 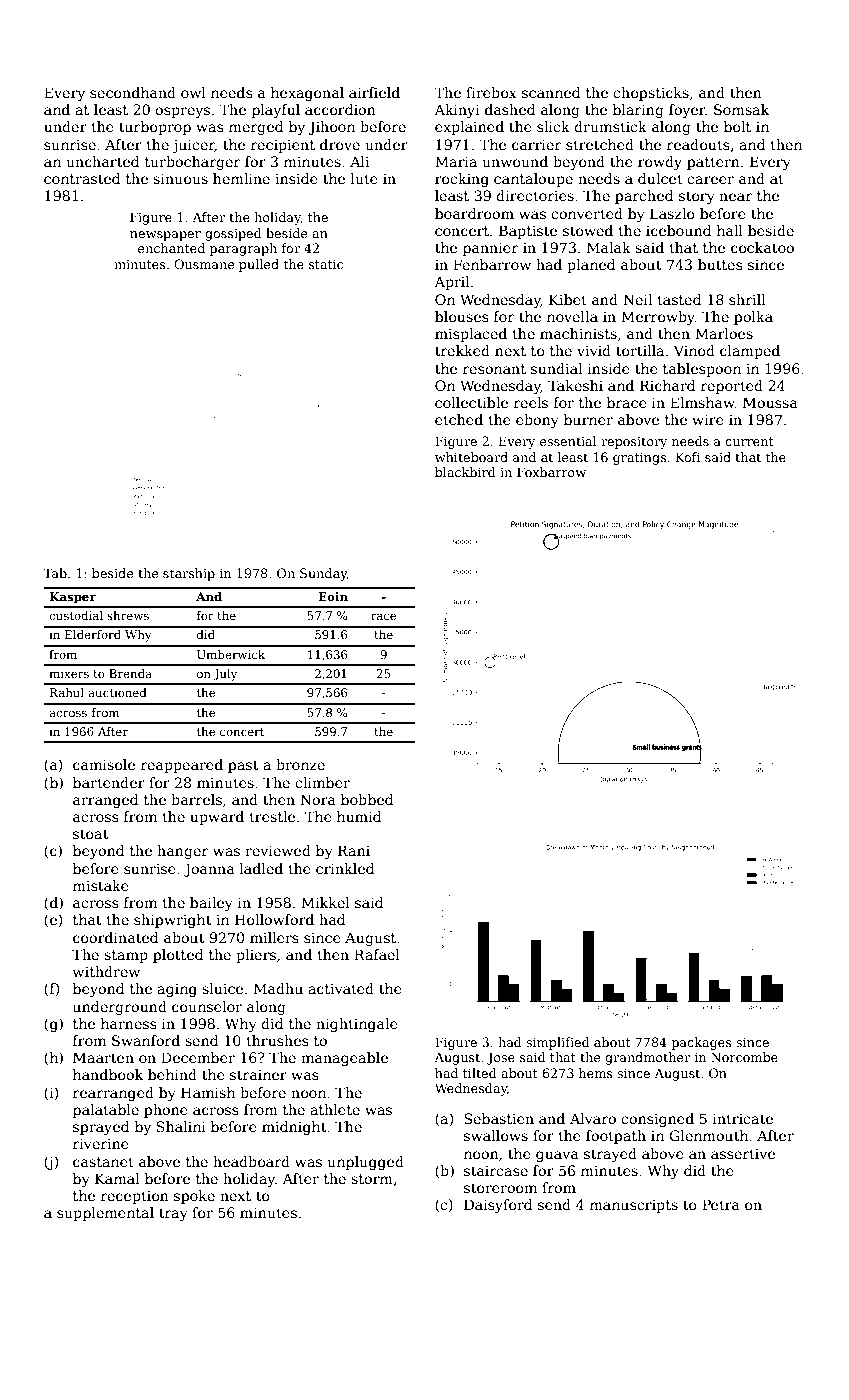 What do you see at coordinates (103, 1057) in the screenshot?
I see `Maarten` at bounding box center [103, 1057].
